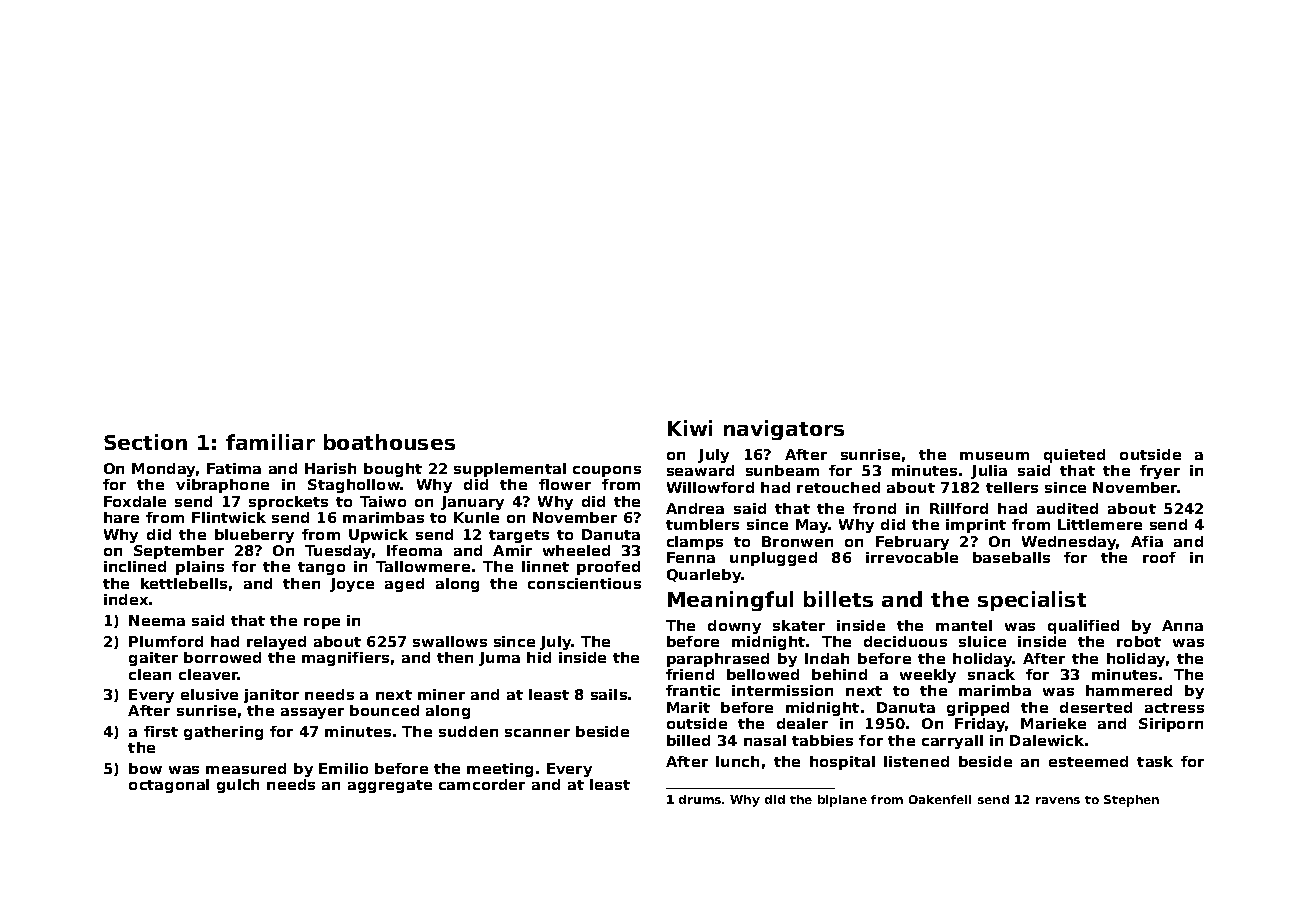  I want to click on Marit, so click(688, 707).
